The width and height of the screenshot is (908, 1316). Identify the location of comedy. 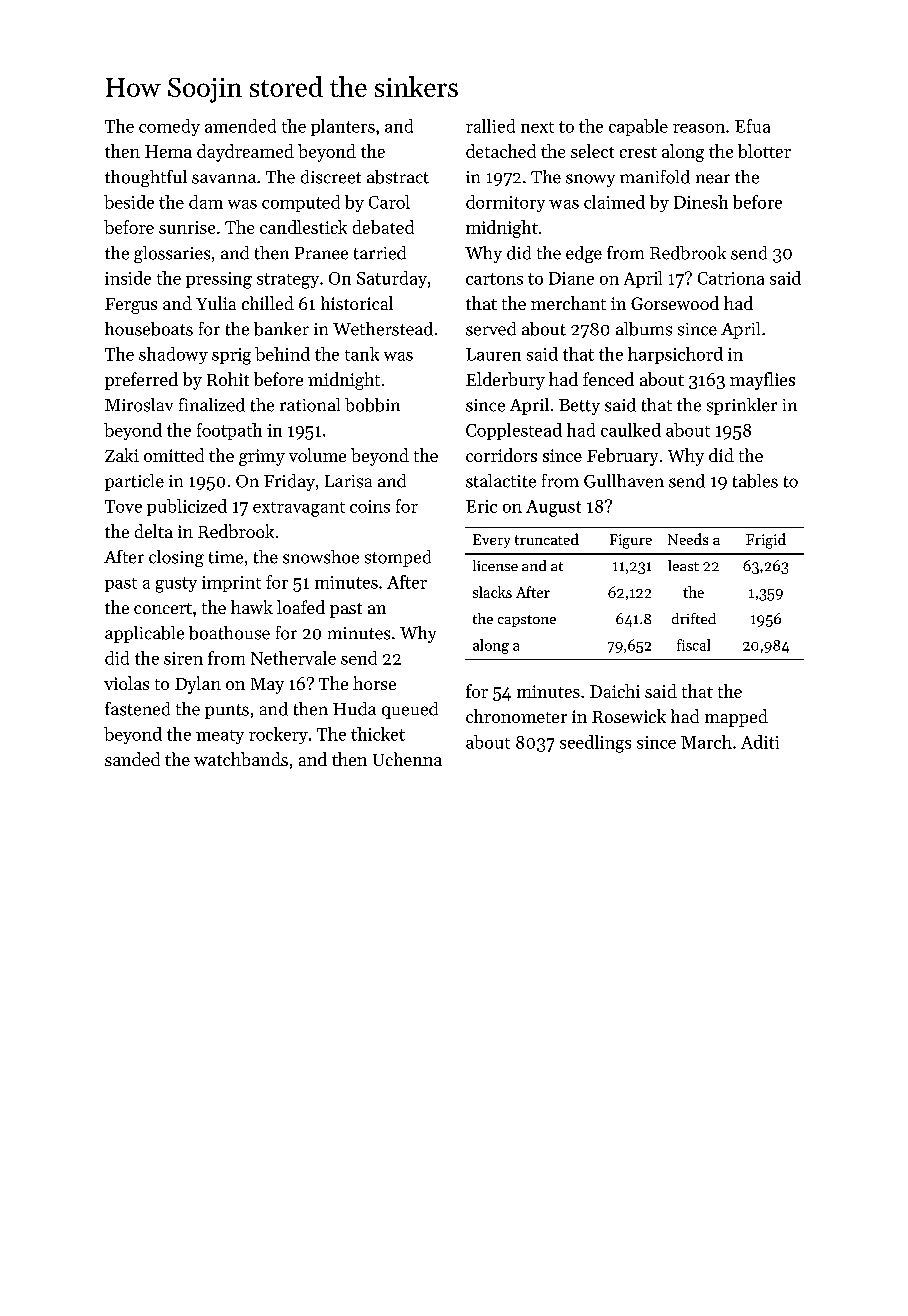
(169, 127).
